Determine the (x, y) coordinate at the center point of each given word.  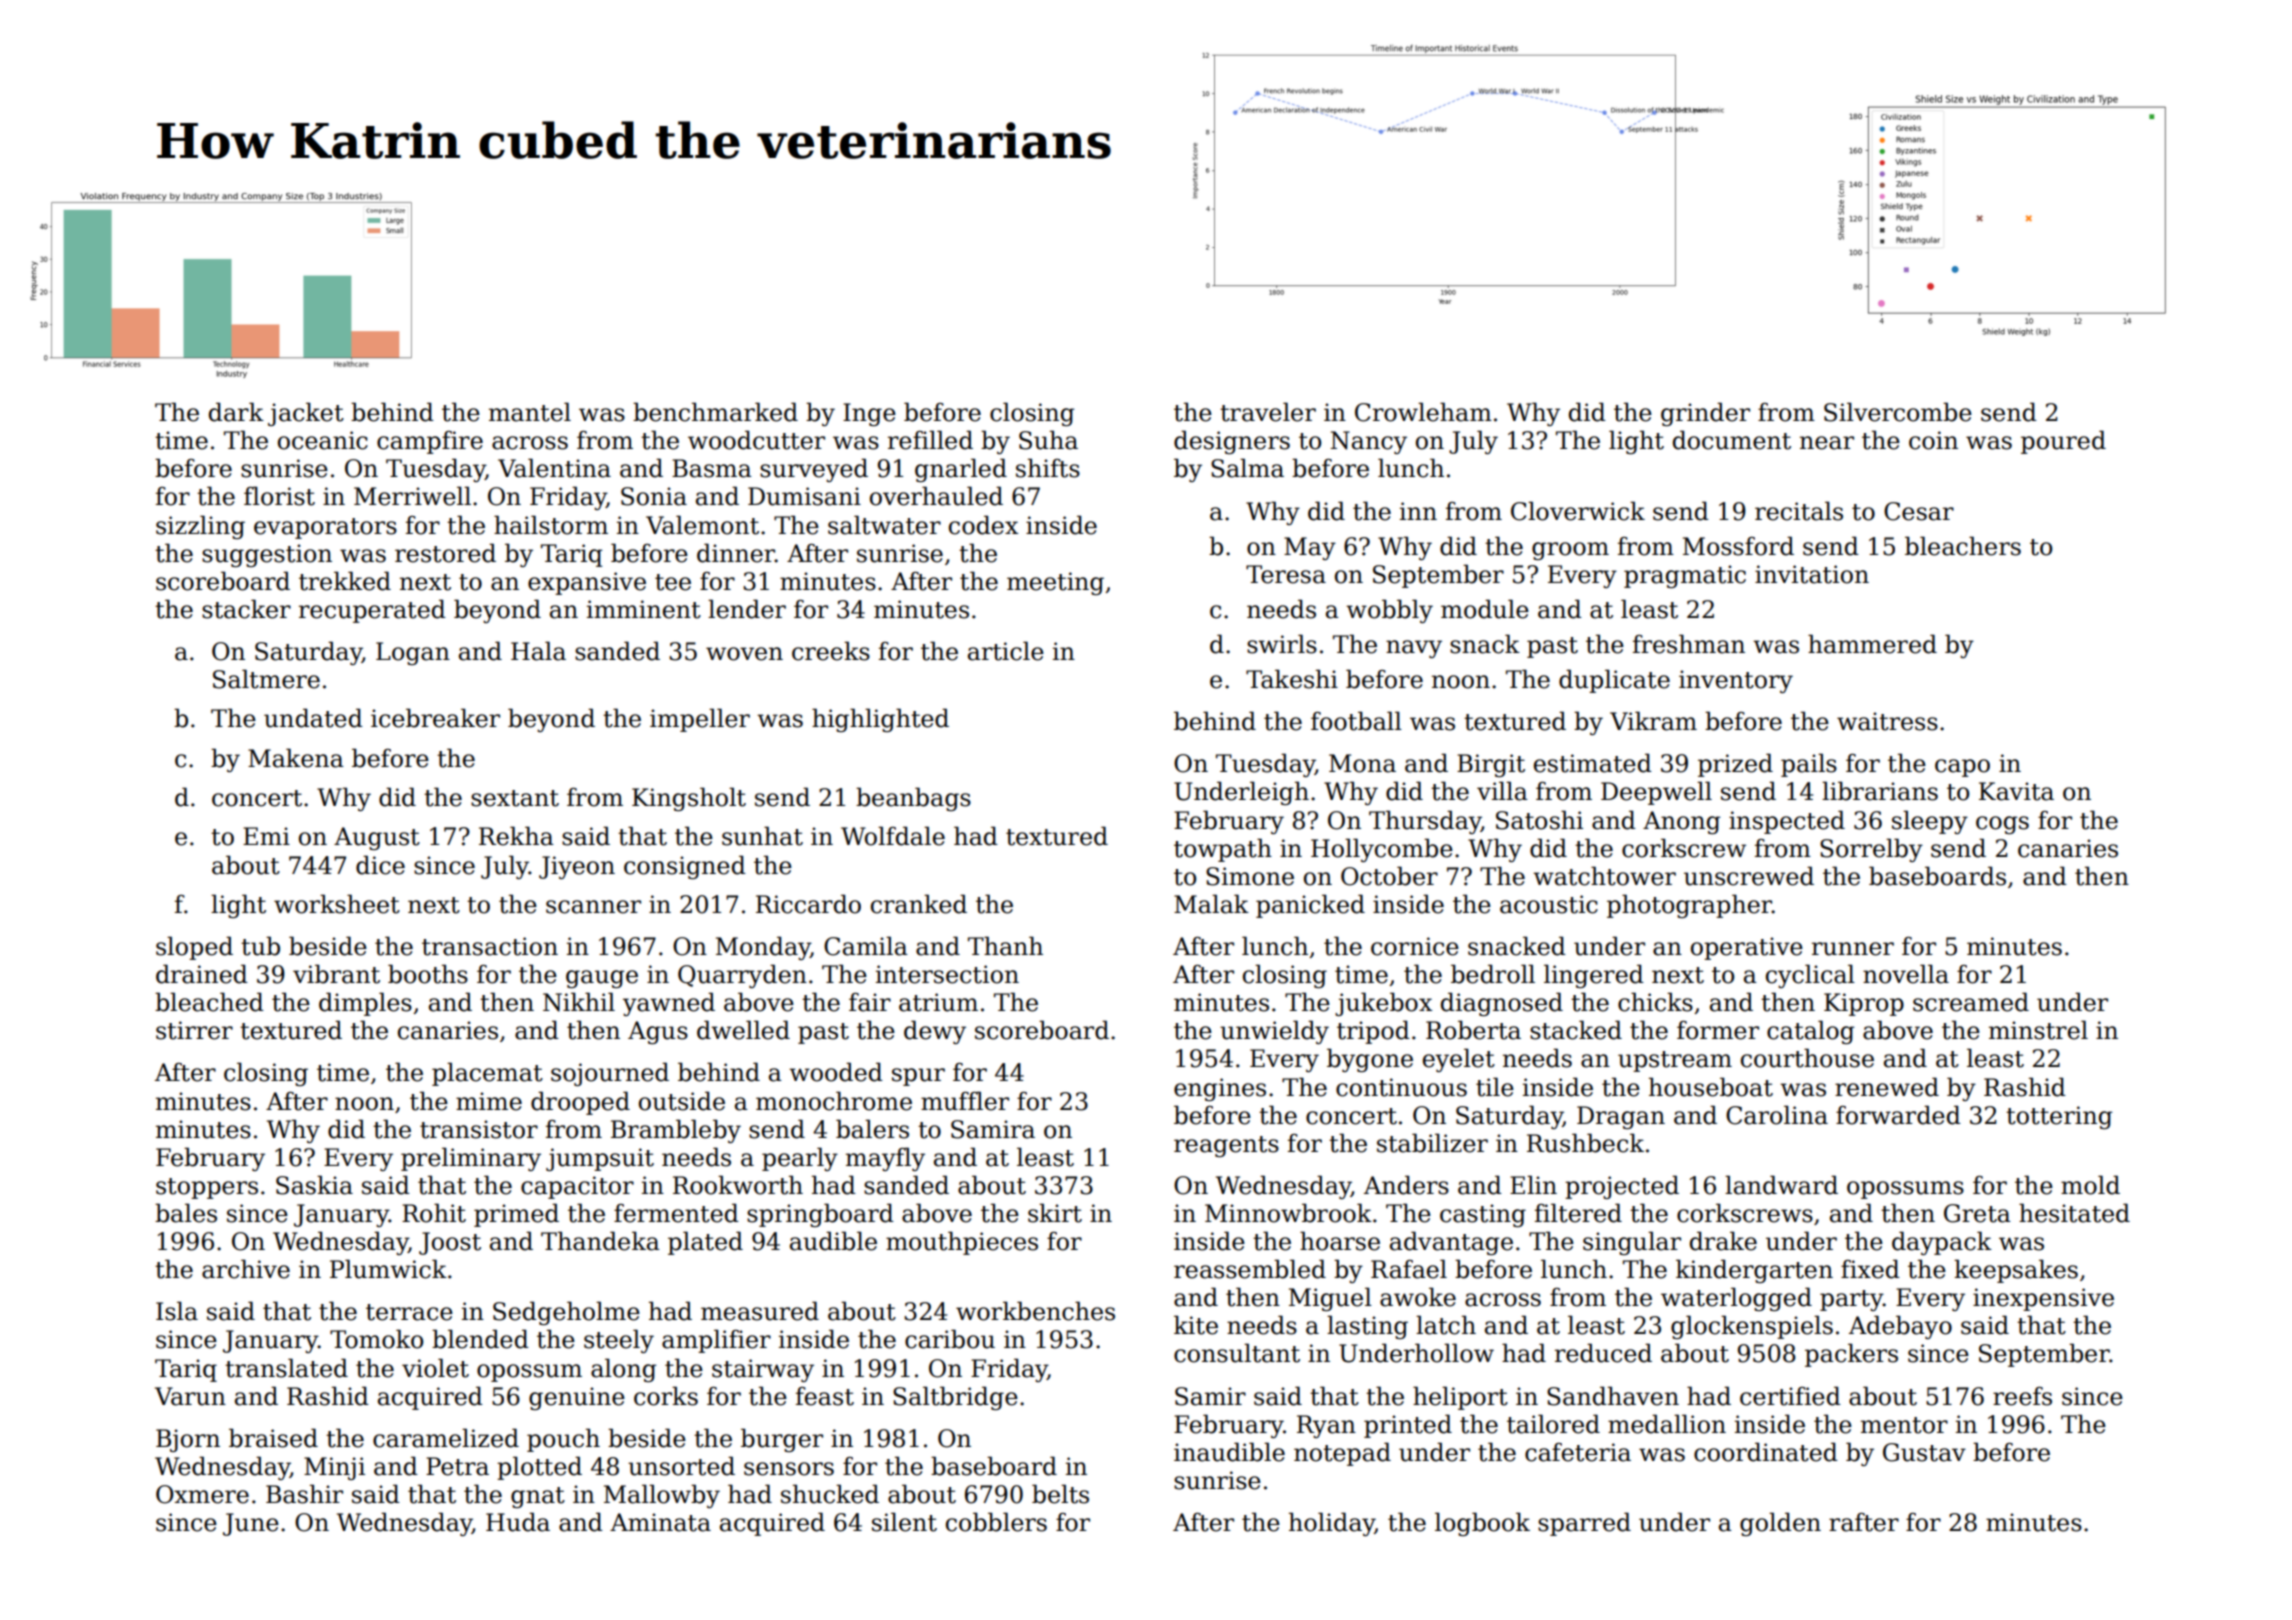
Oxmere (202, 1494)
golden (1780, 1524)
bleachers (1963, 546)
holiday (1332, 1524)
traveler (1268, 412)
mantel (530, 412)
